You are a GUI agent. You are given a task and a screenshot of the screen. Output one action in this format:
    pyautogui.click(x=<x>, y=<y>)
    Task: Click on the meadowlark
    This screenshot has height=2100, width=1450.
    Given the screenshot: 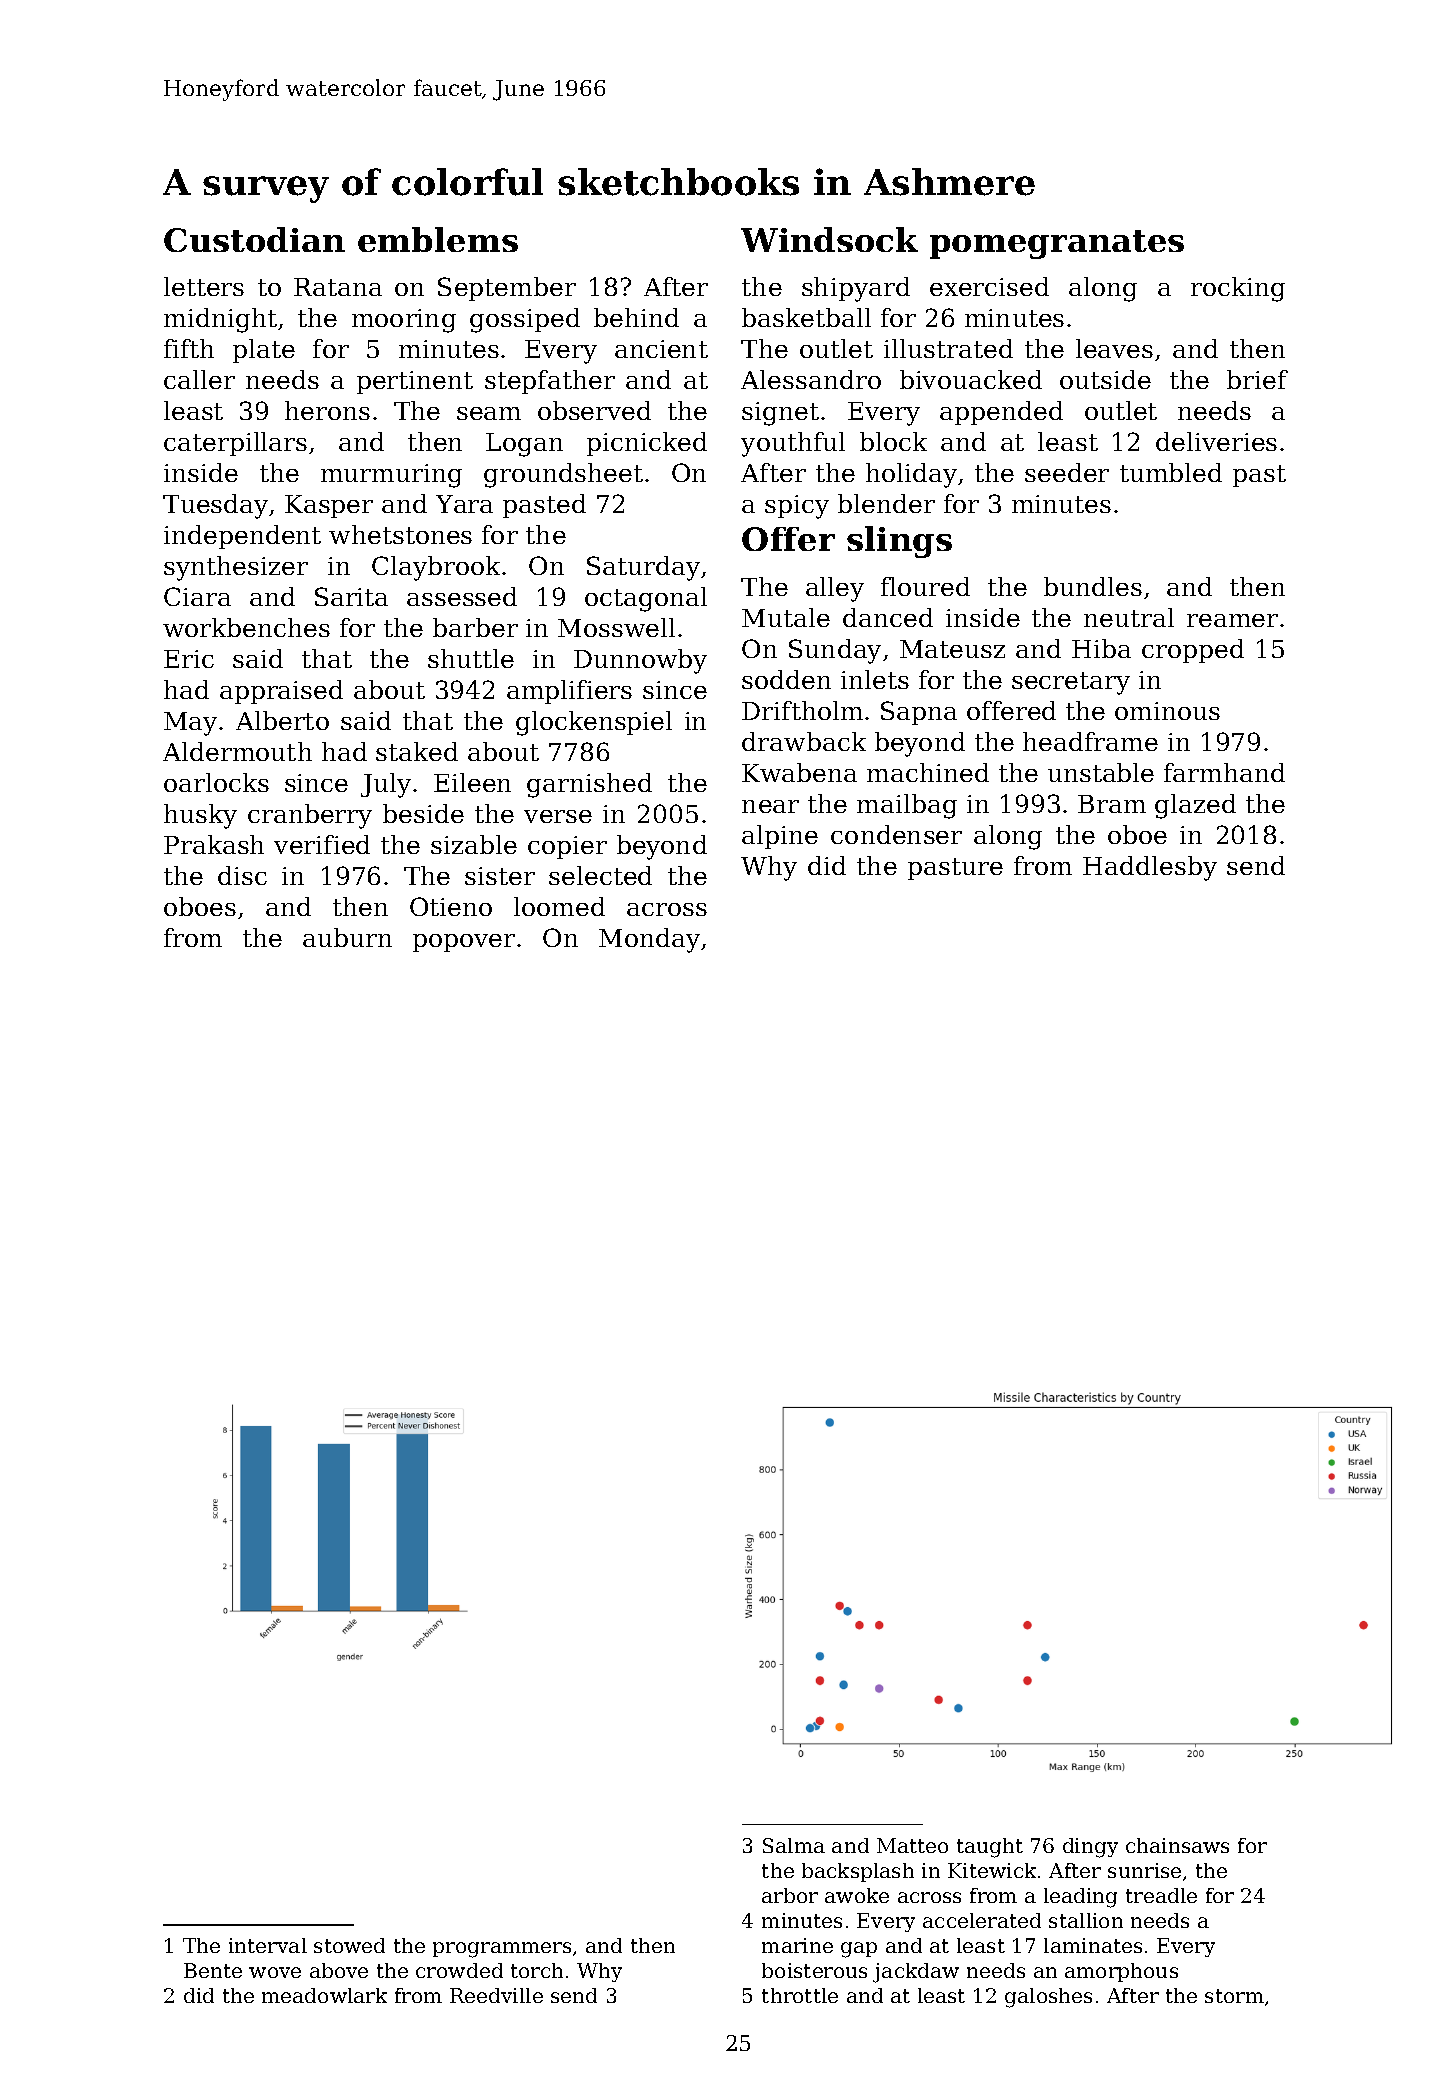 What is the action you would take?
    pyautogui.click(x=324, y=1995)
